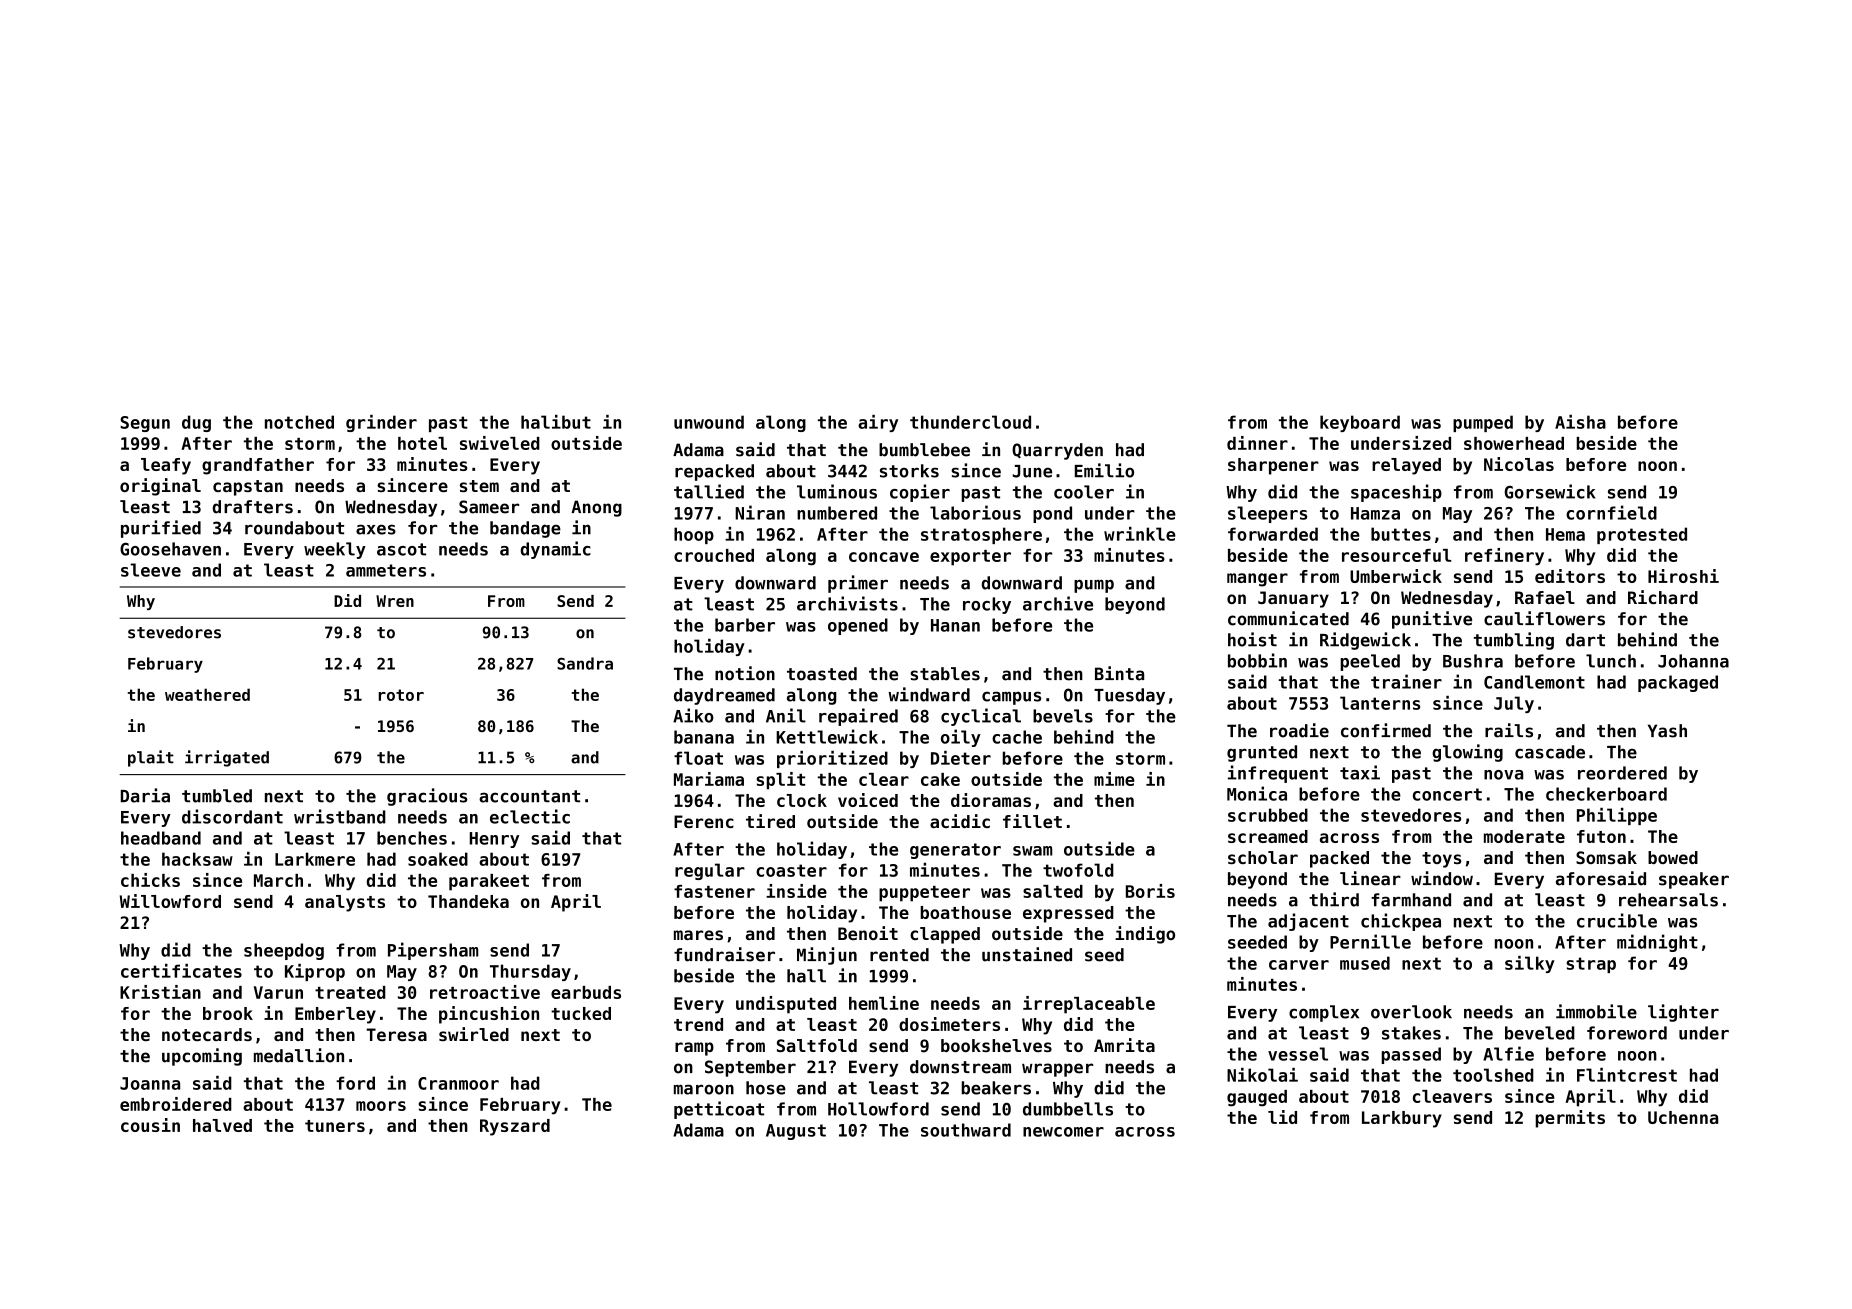 This document has height=1309, width=1852. What do you see at coordinates (395, 601) in the document?
I see `Wren` at bounding box center [395, 601].
